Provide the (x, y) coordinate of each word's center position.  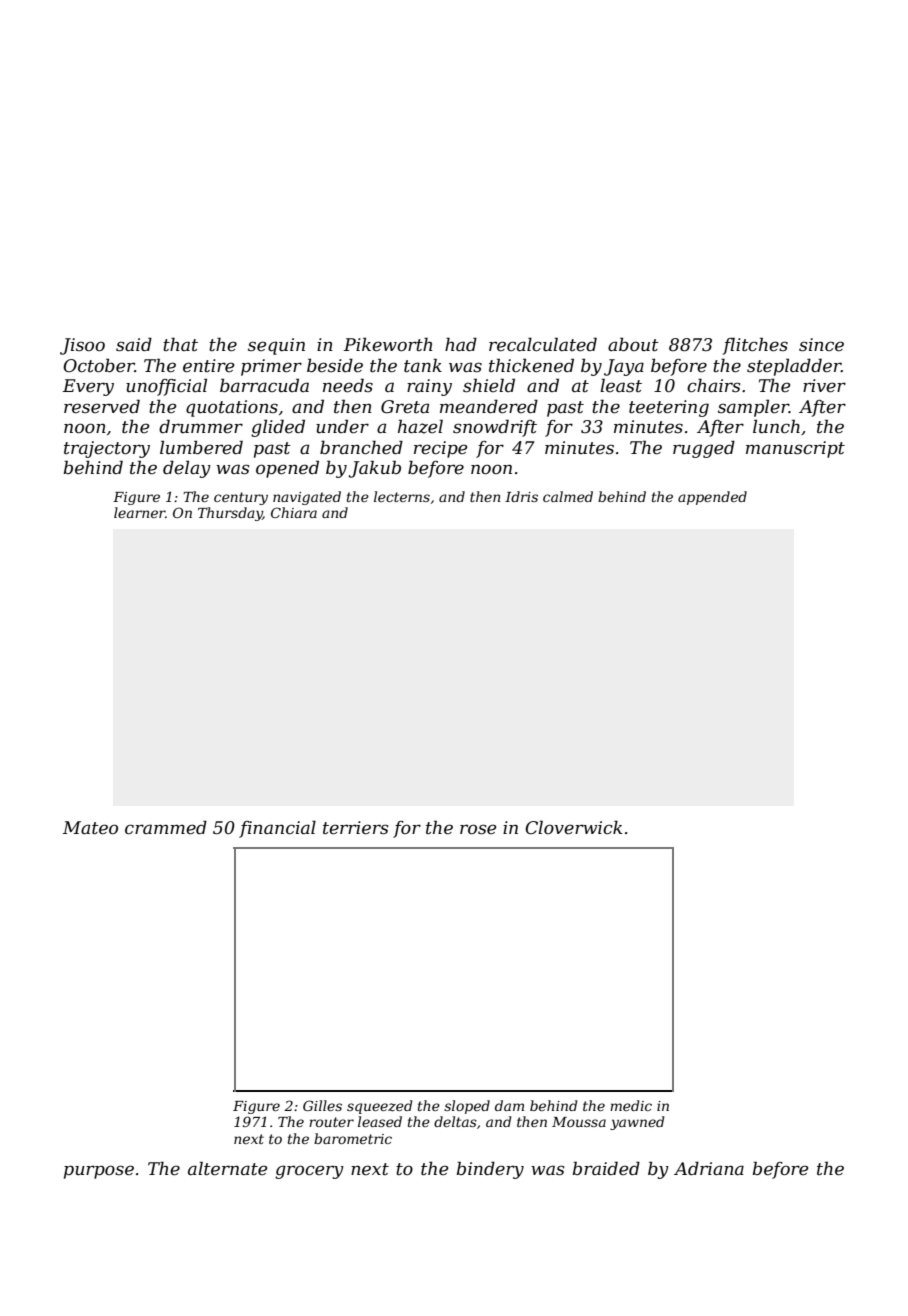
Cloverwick (573, 827)
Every (88, 387)
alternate (227, 1168)
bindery (490, 1170)
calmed (568, 496)
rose (478, 829)
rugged (704, 449)
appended (712, 498)
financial (277, 829)
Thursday (230, 514)
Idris (521, 496)
